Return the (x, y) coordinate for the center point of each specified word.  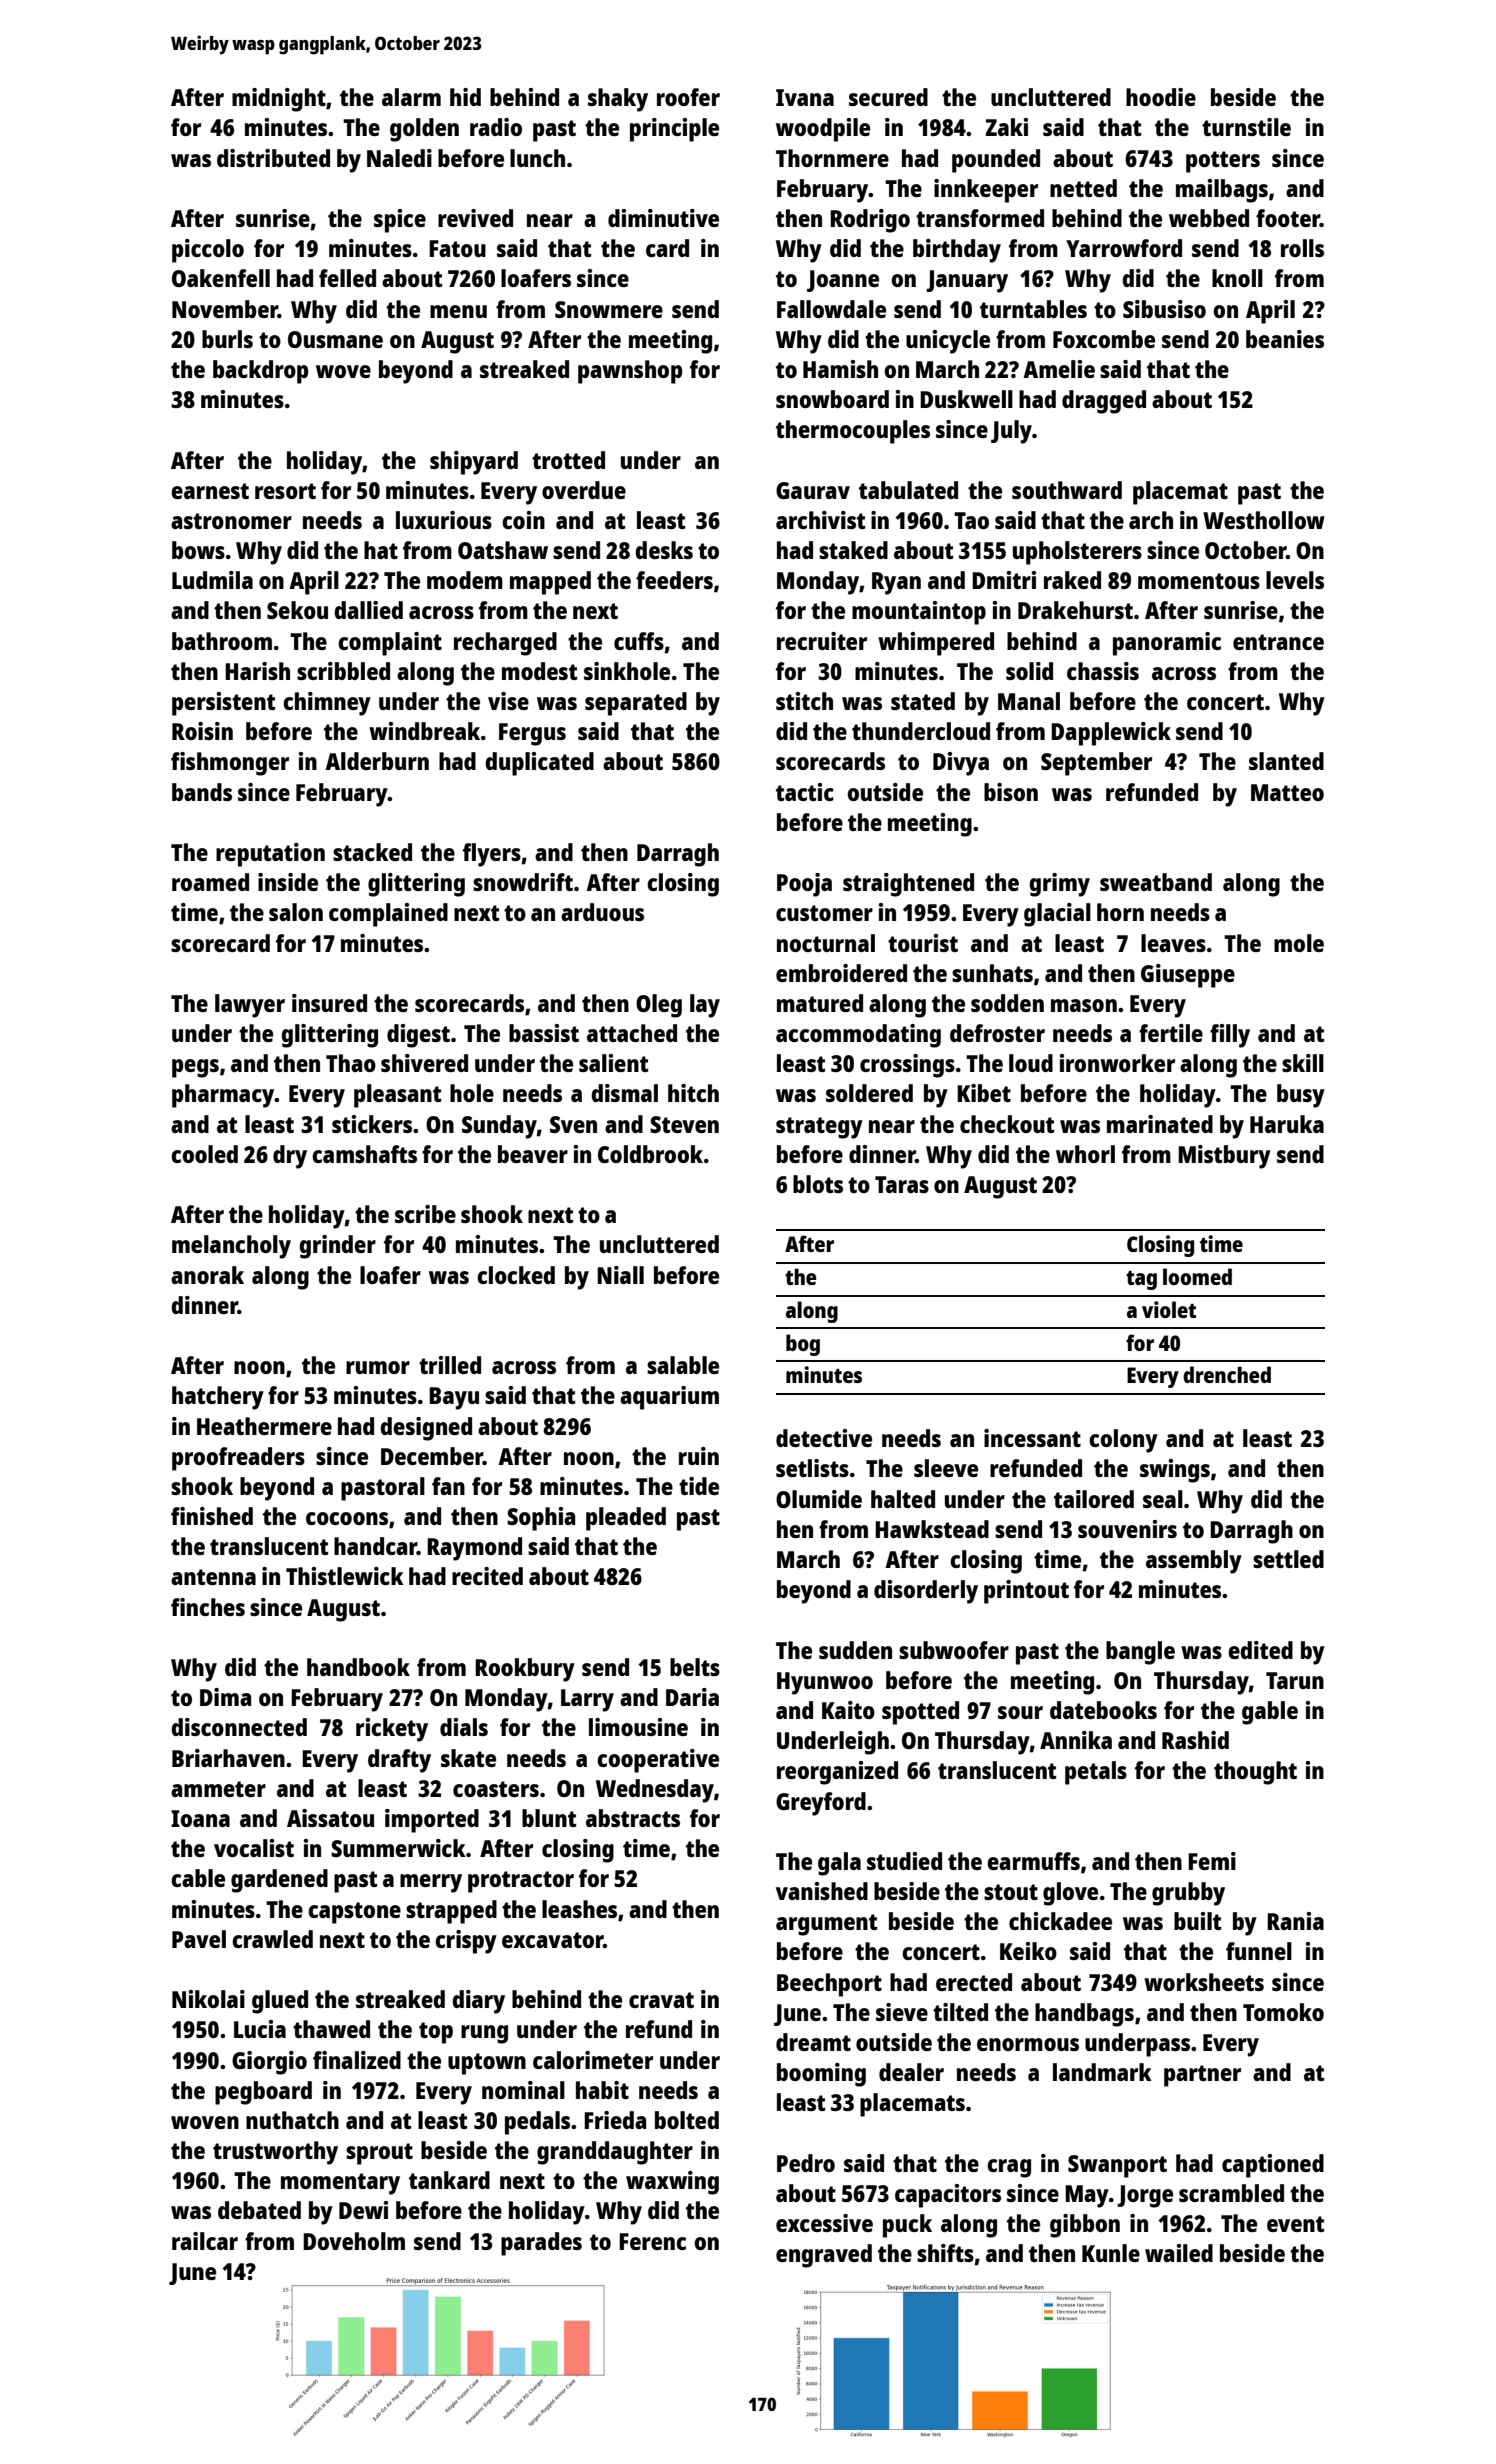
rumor (378, 1367)
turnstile (1246, 127)
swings (1175, 1471)
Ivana (805, 97)
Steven (684, 1124)
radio (496, 127)
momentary (340, 2184)
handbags (1084, 2015)
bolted (687, 2120)
